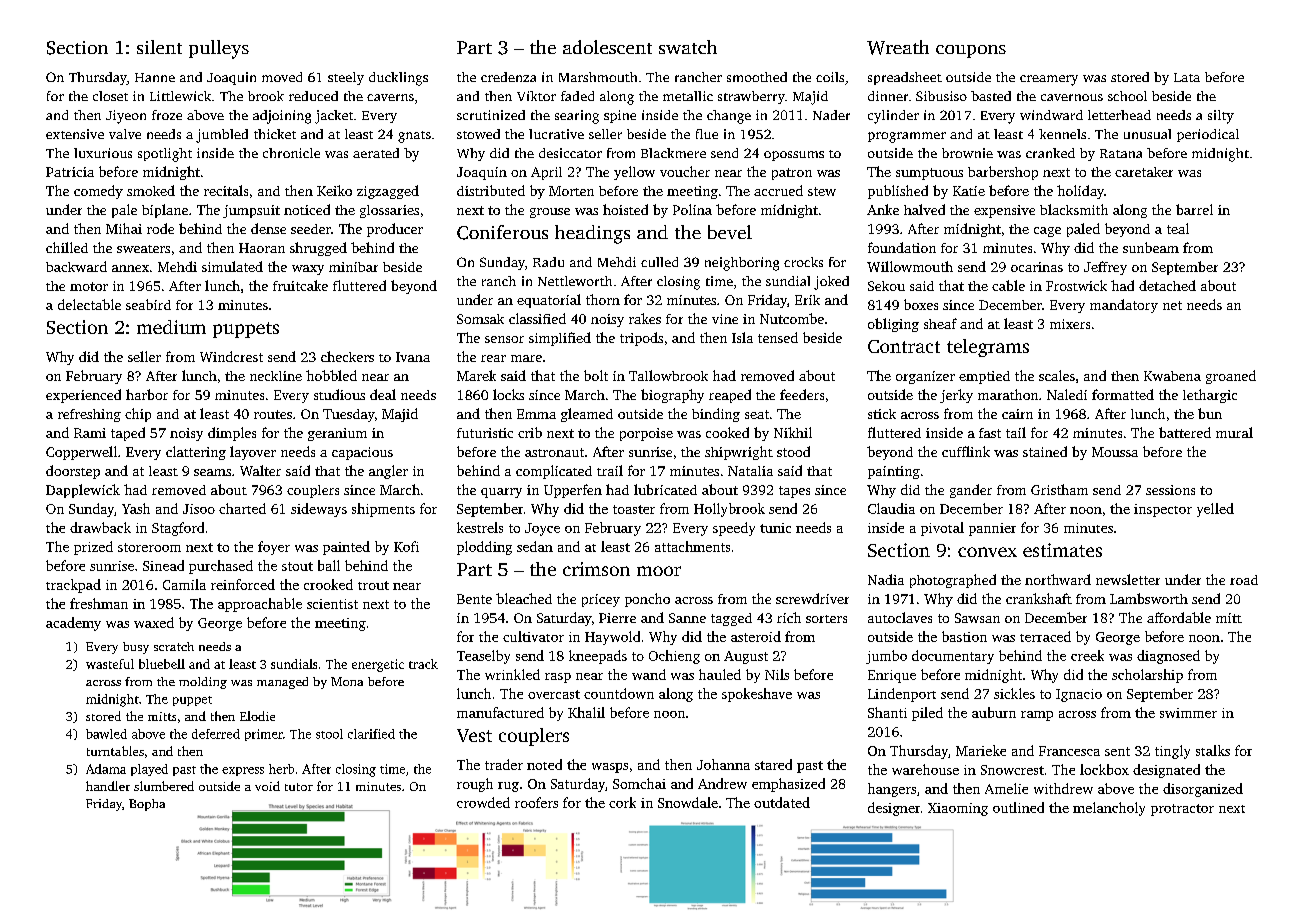 The image size is (1308, 924). I want to click on unusual, so click(1147, 134).
